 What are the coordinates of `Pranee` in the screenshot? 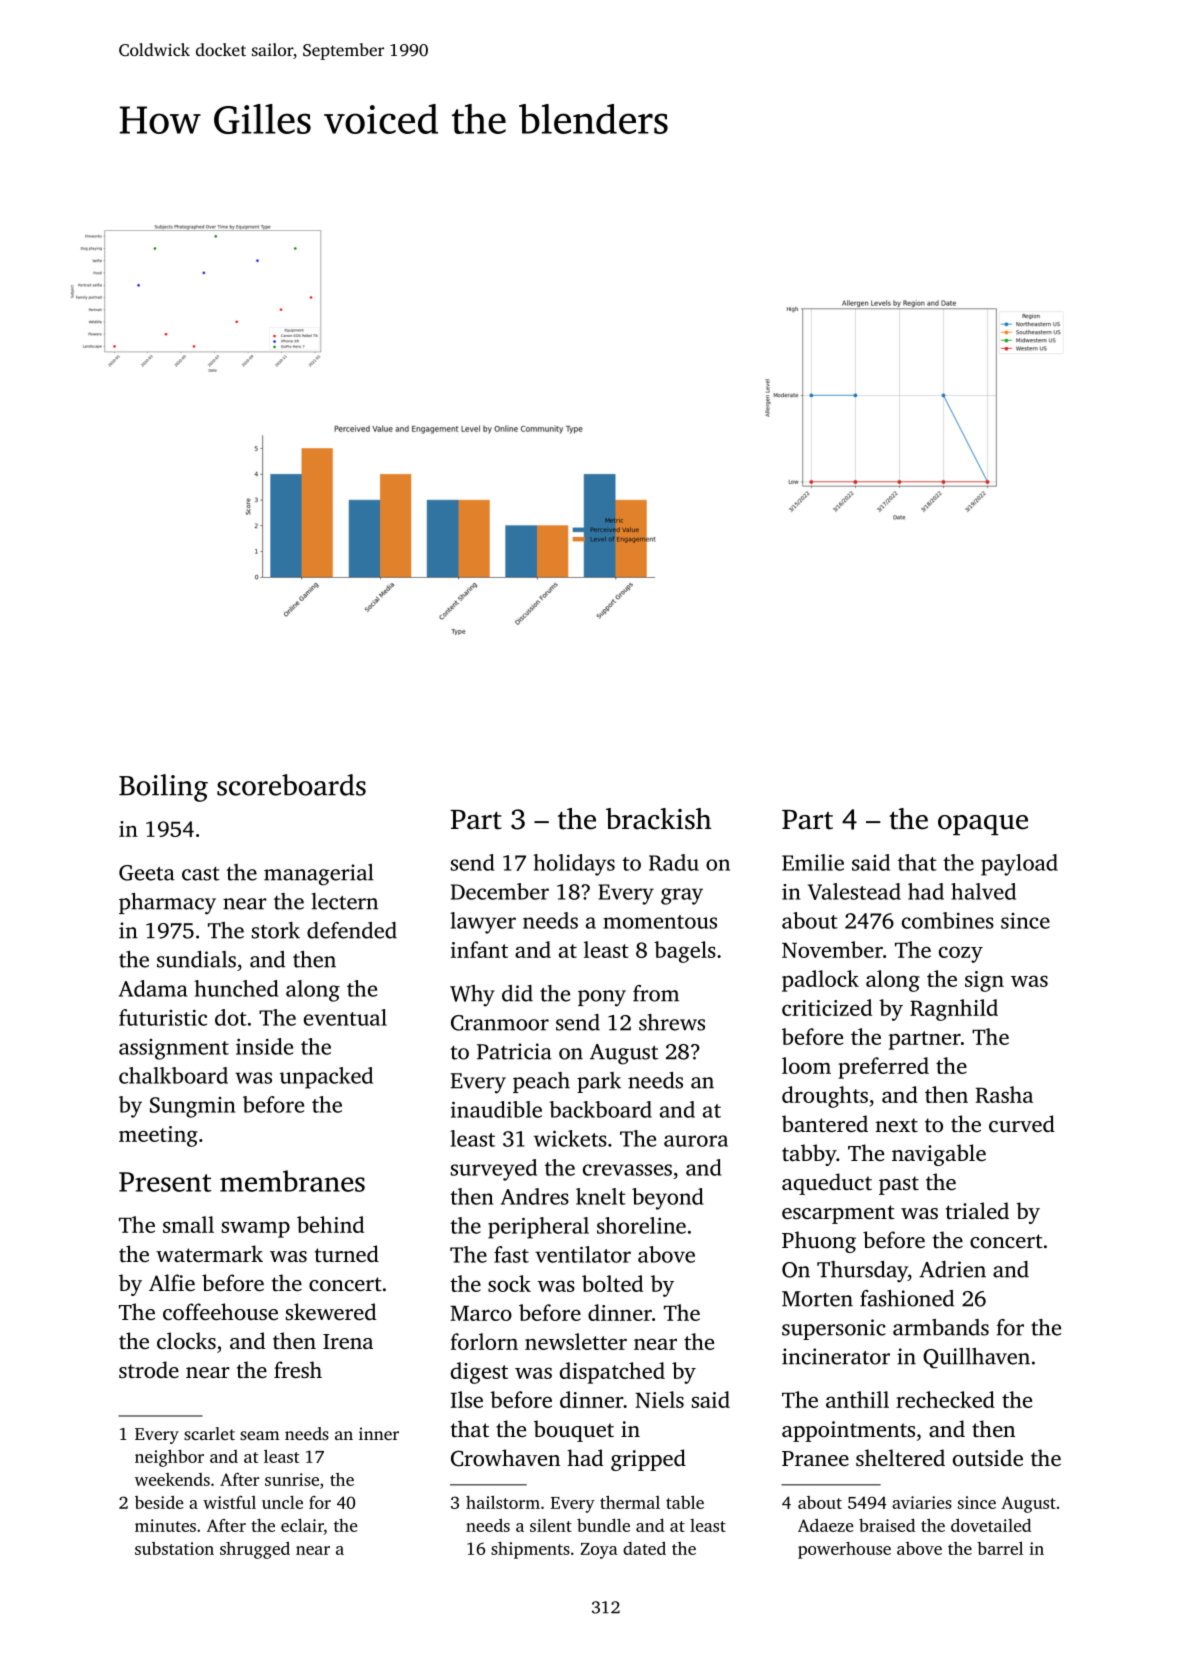 It's located at (815, 1458).
